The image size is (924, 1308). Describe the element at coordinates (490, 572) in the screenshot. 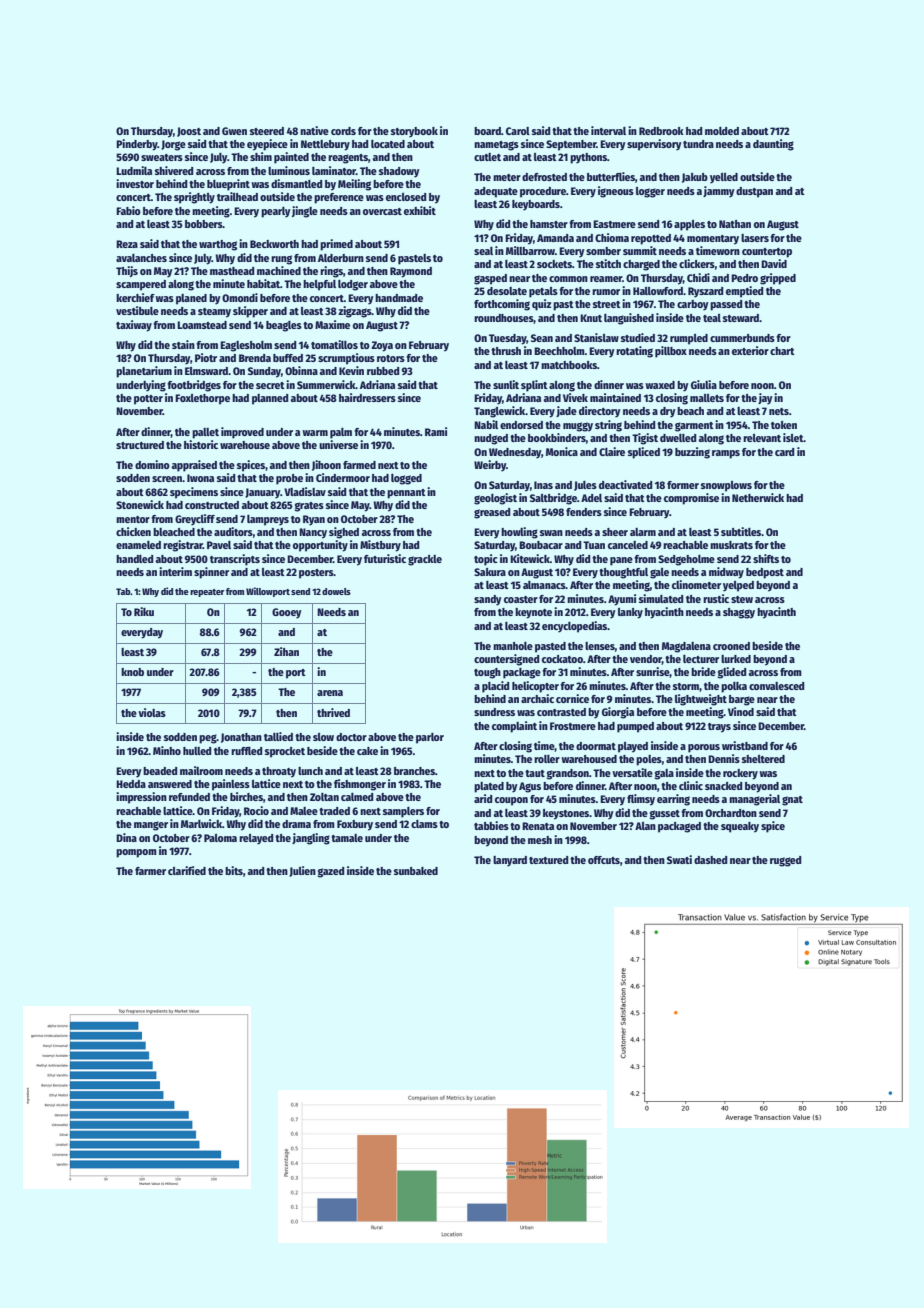

I see `Sakura` at that location.
